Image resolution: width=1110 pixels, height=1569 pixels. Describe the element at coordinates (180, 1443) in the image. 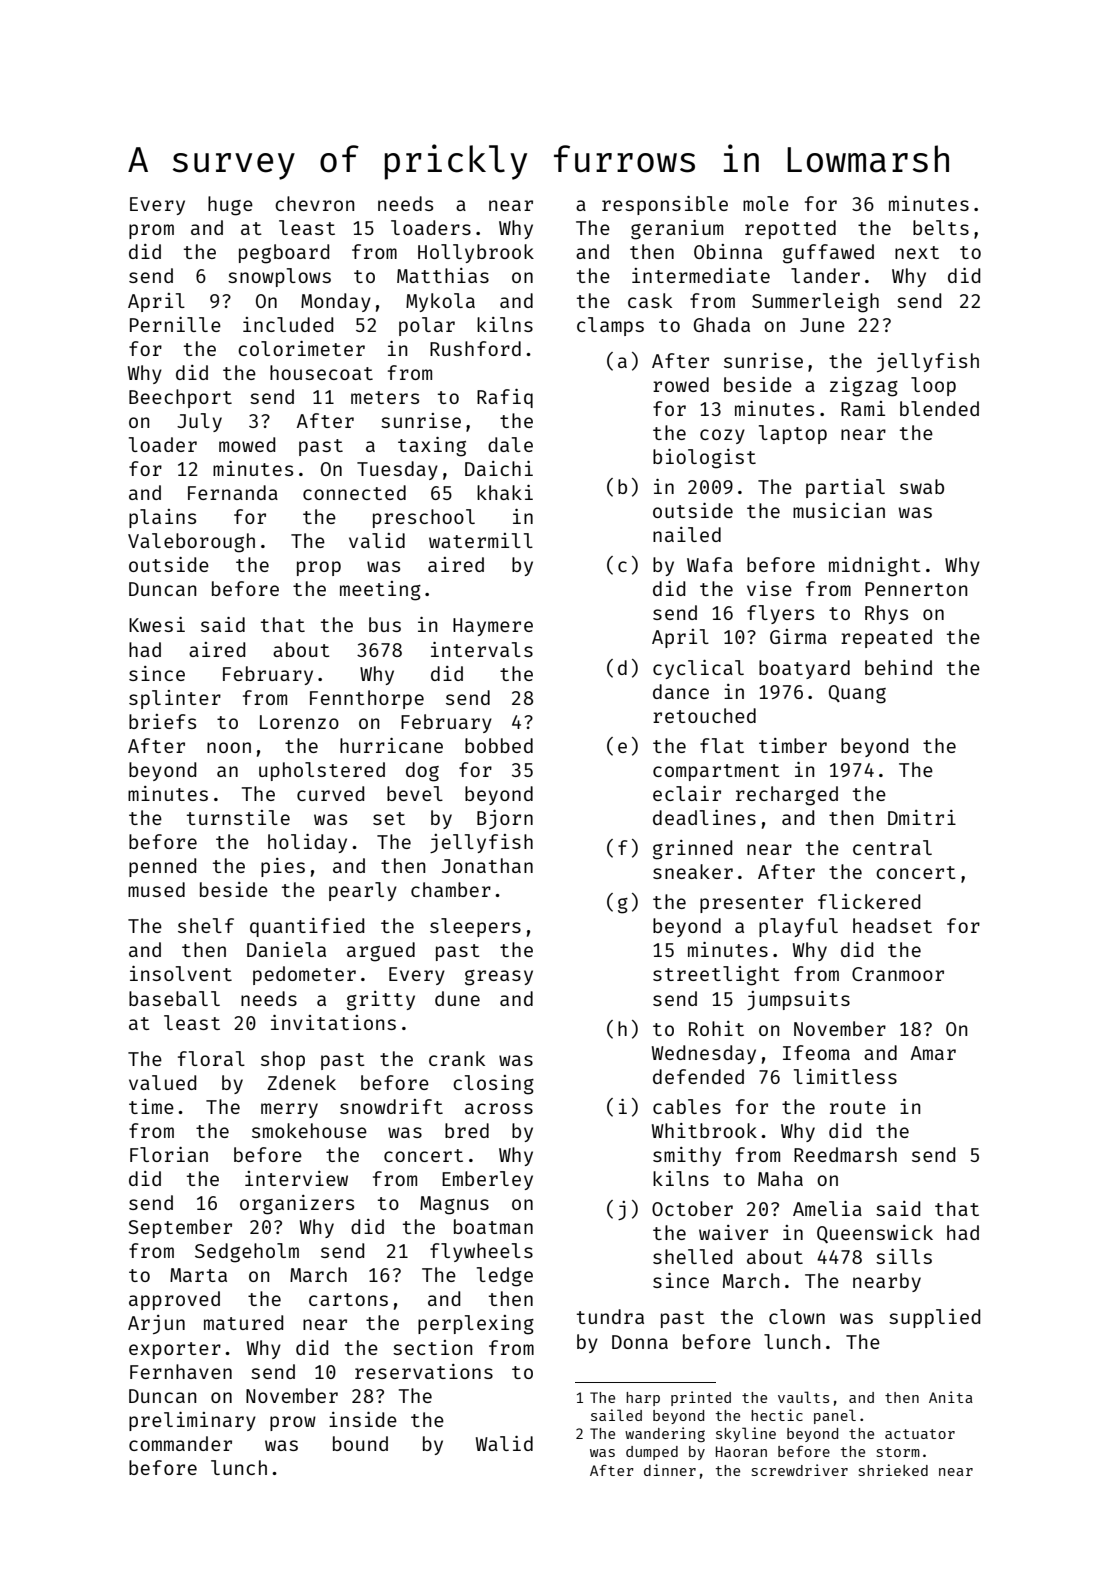

I see `commander` at that location.
